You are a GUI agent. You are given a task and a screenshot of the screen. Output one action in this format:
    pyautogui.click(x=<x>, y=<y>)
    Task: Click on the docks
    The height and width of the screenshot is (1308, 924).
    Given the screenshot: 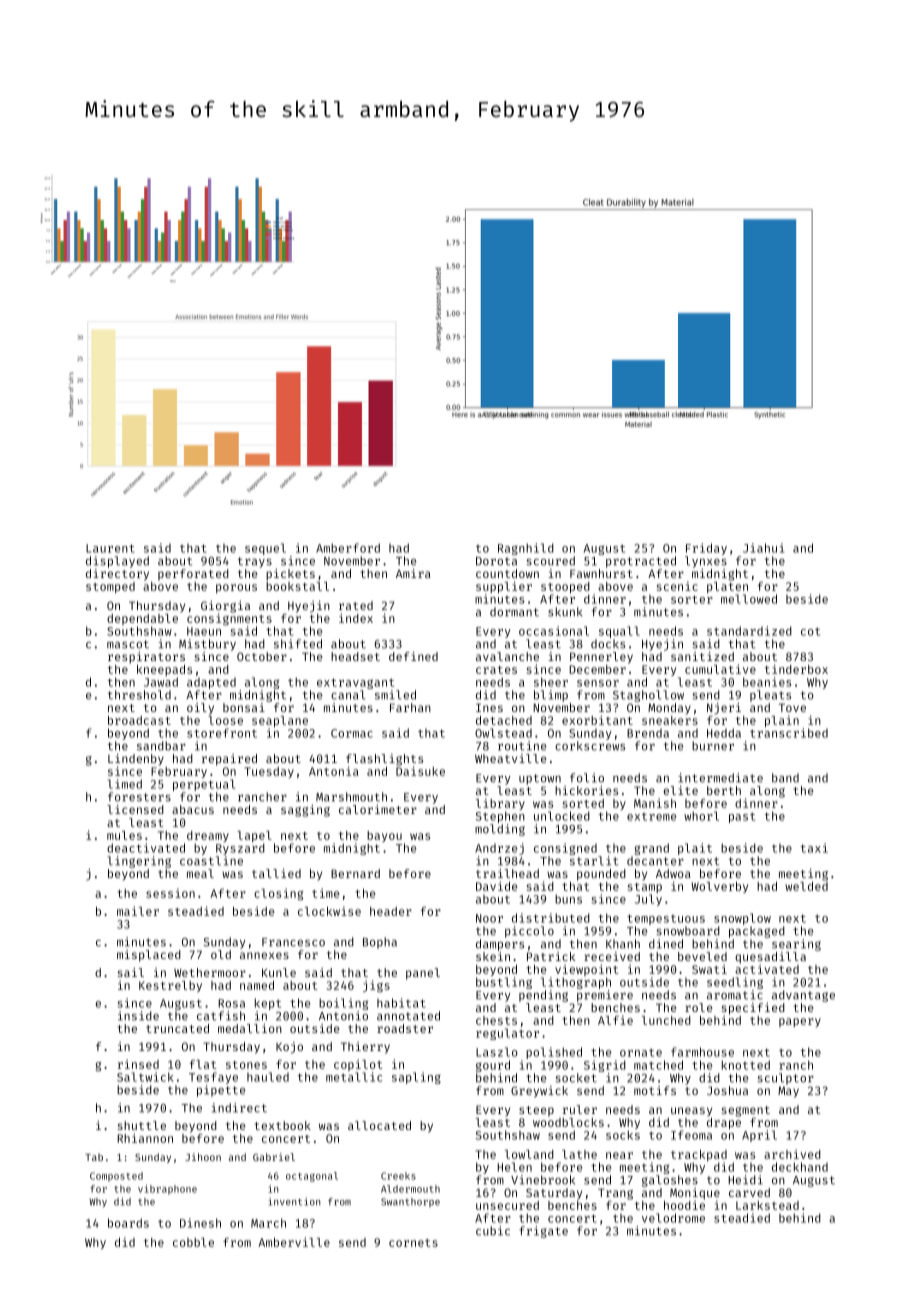 What is the action you would take?
    pyautogui.click(x=608, y=644)
